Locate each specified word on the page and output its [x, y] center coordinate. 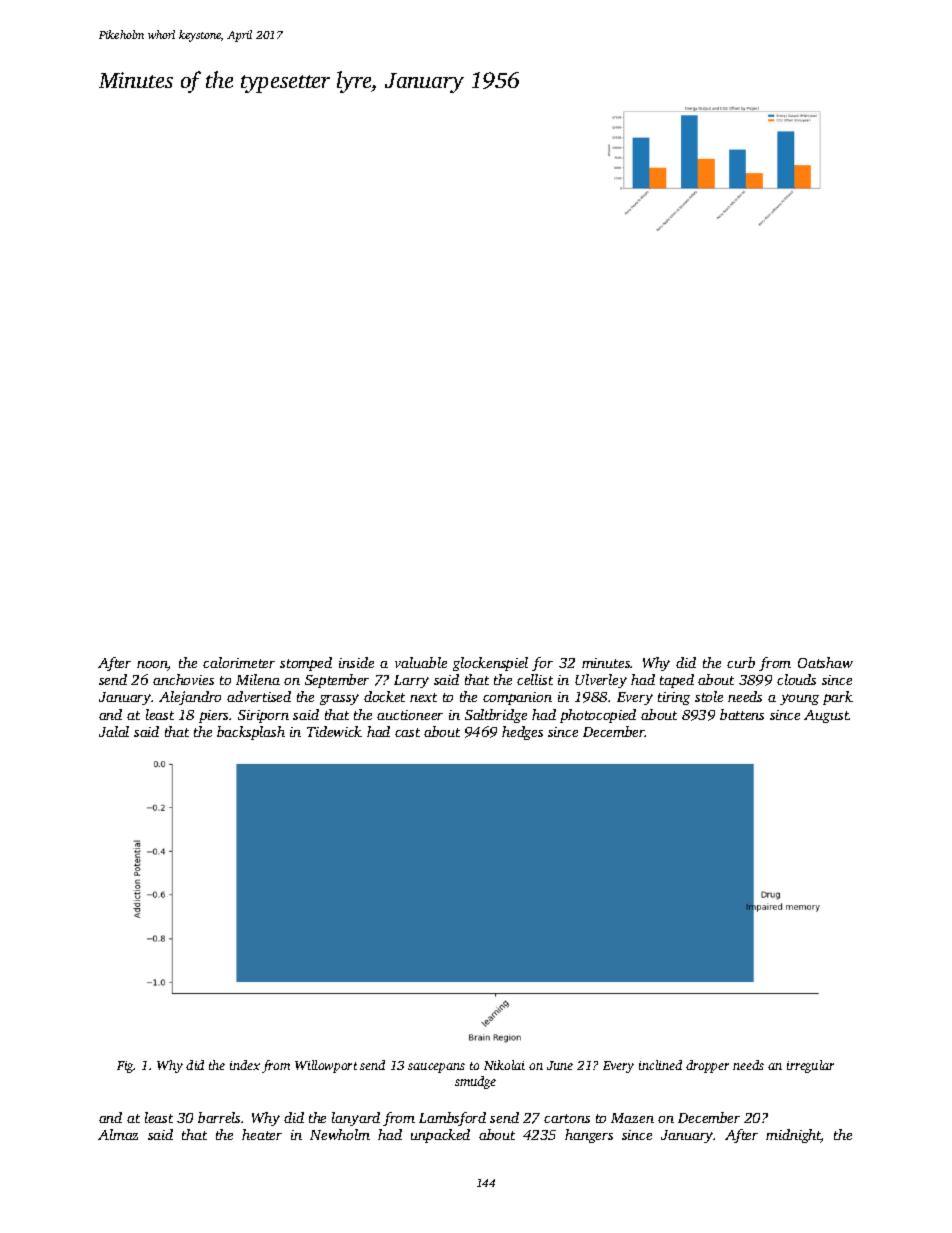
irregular [810, 1066]
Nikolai [504, 1065]
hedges [522, 733]
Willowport [326, 1066]
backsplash [251, 733]
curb [741, 662]
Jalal [114, 731]
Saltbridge [496, 716]
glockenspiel [490, 664]
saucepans [436, 1068]
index [245, 1065]
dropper [707, 1066]
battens [742, 714]
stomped [306, 664]
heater [262, 1134]
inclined [660, 1065]
